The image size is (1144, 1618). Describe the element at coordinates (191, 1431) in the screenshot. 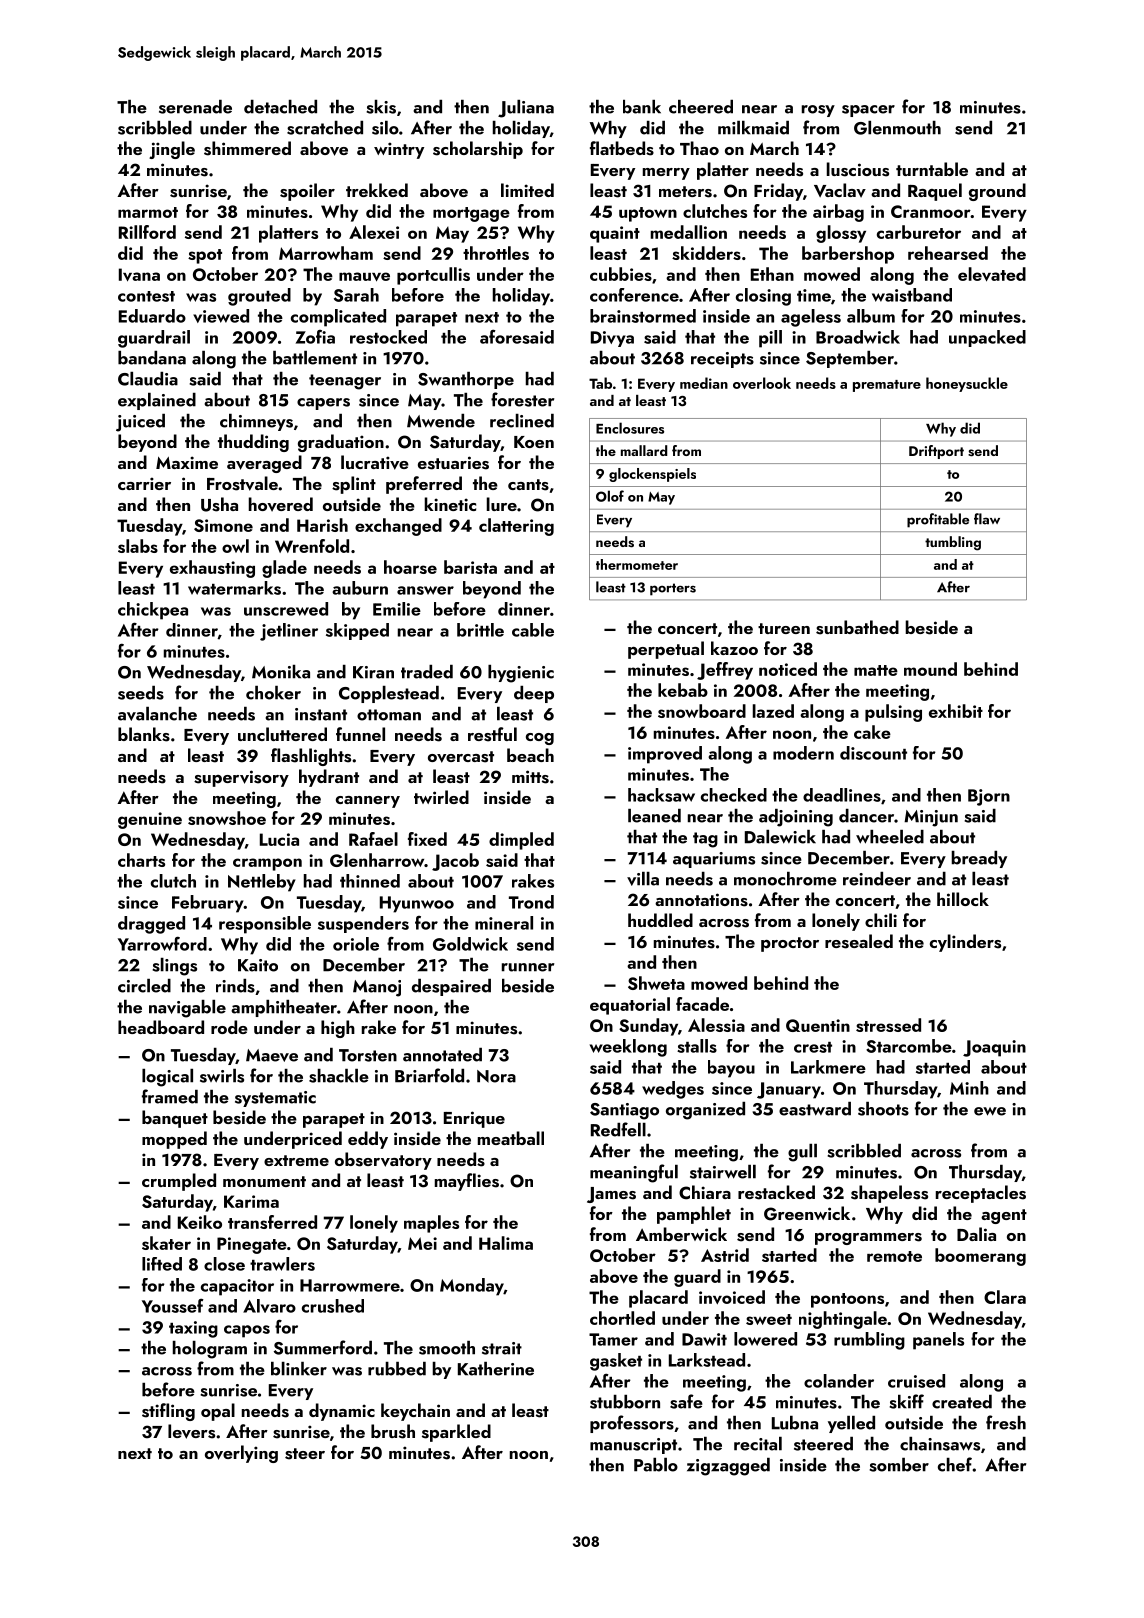

I see `levers` at that location.
